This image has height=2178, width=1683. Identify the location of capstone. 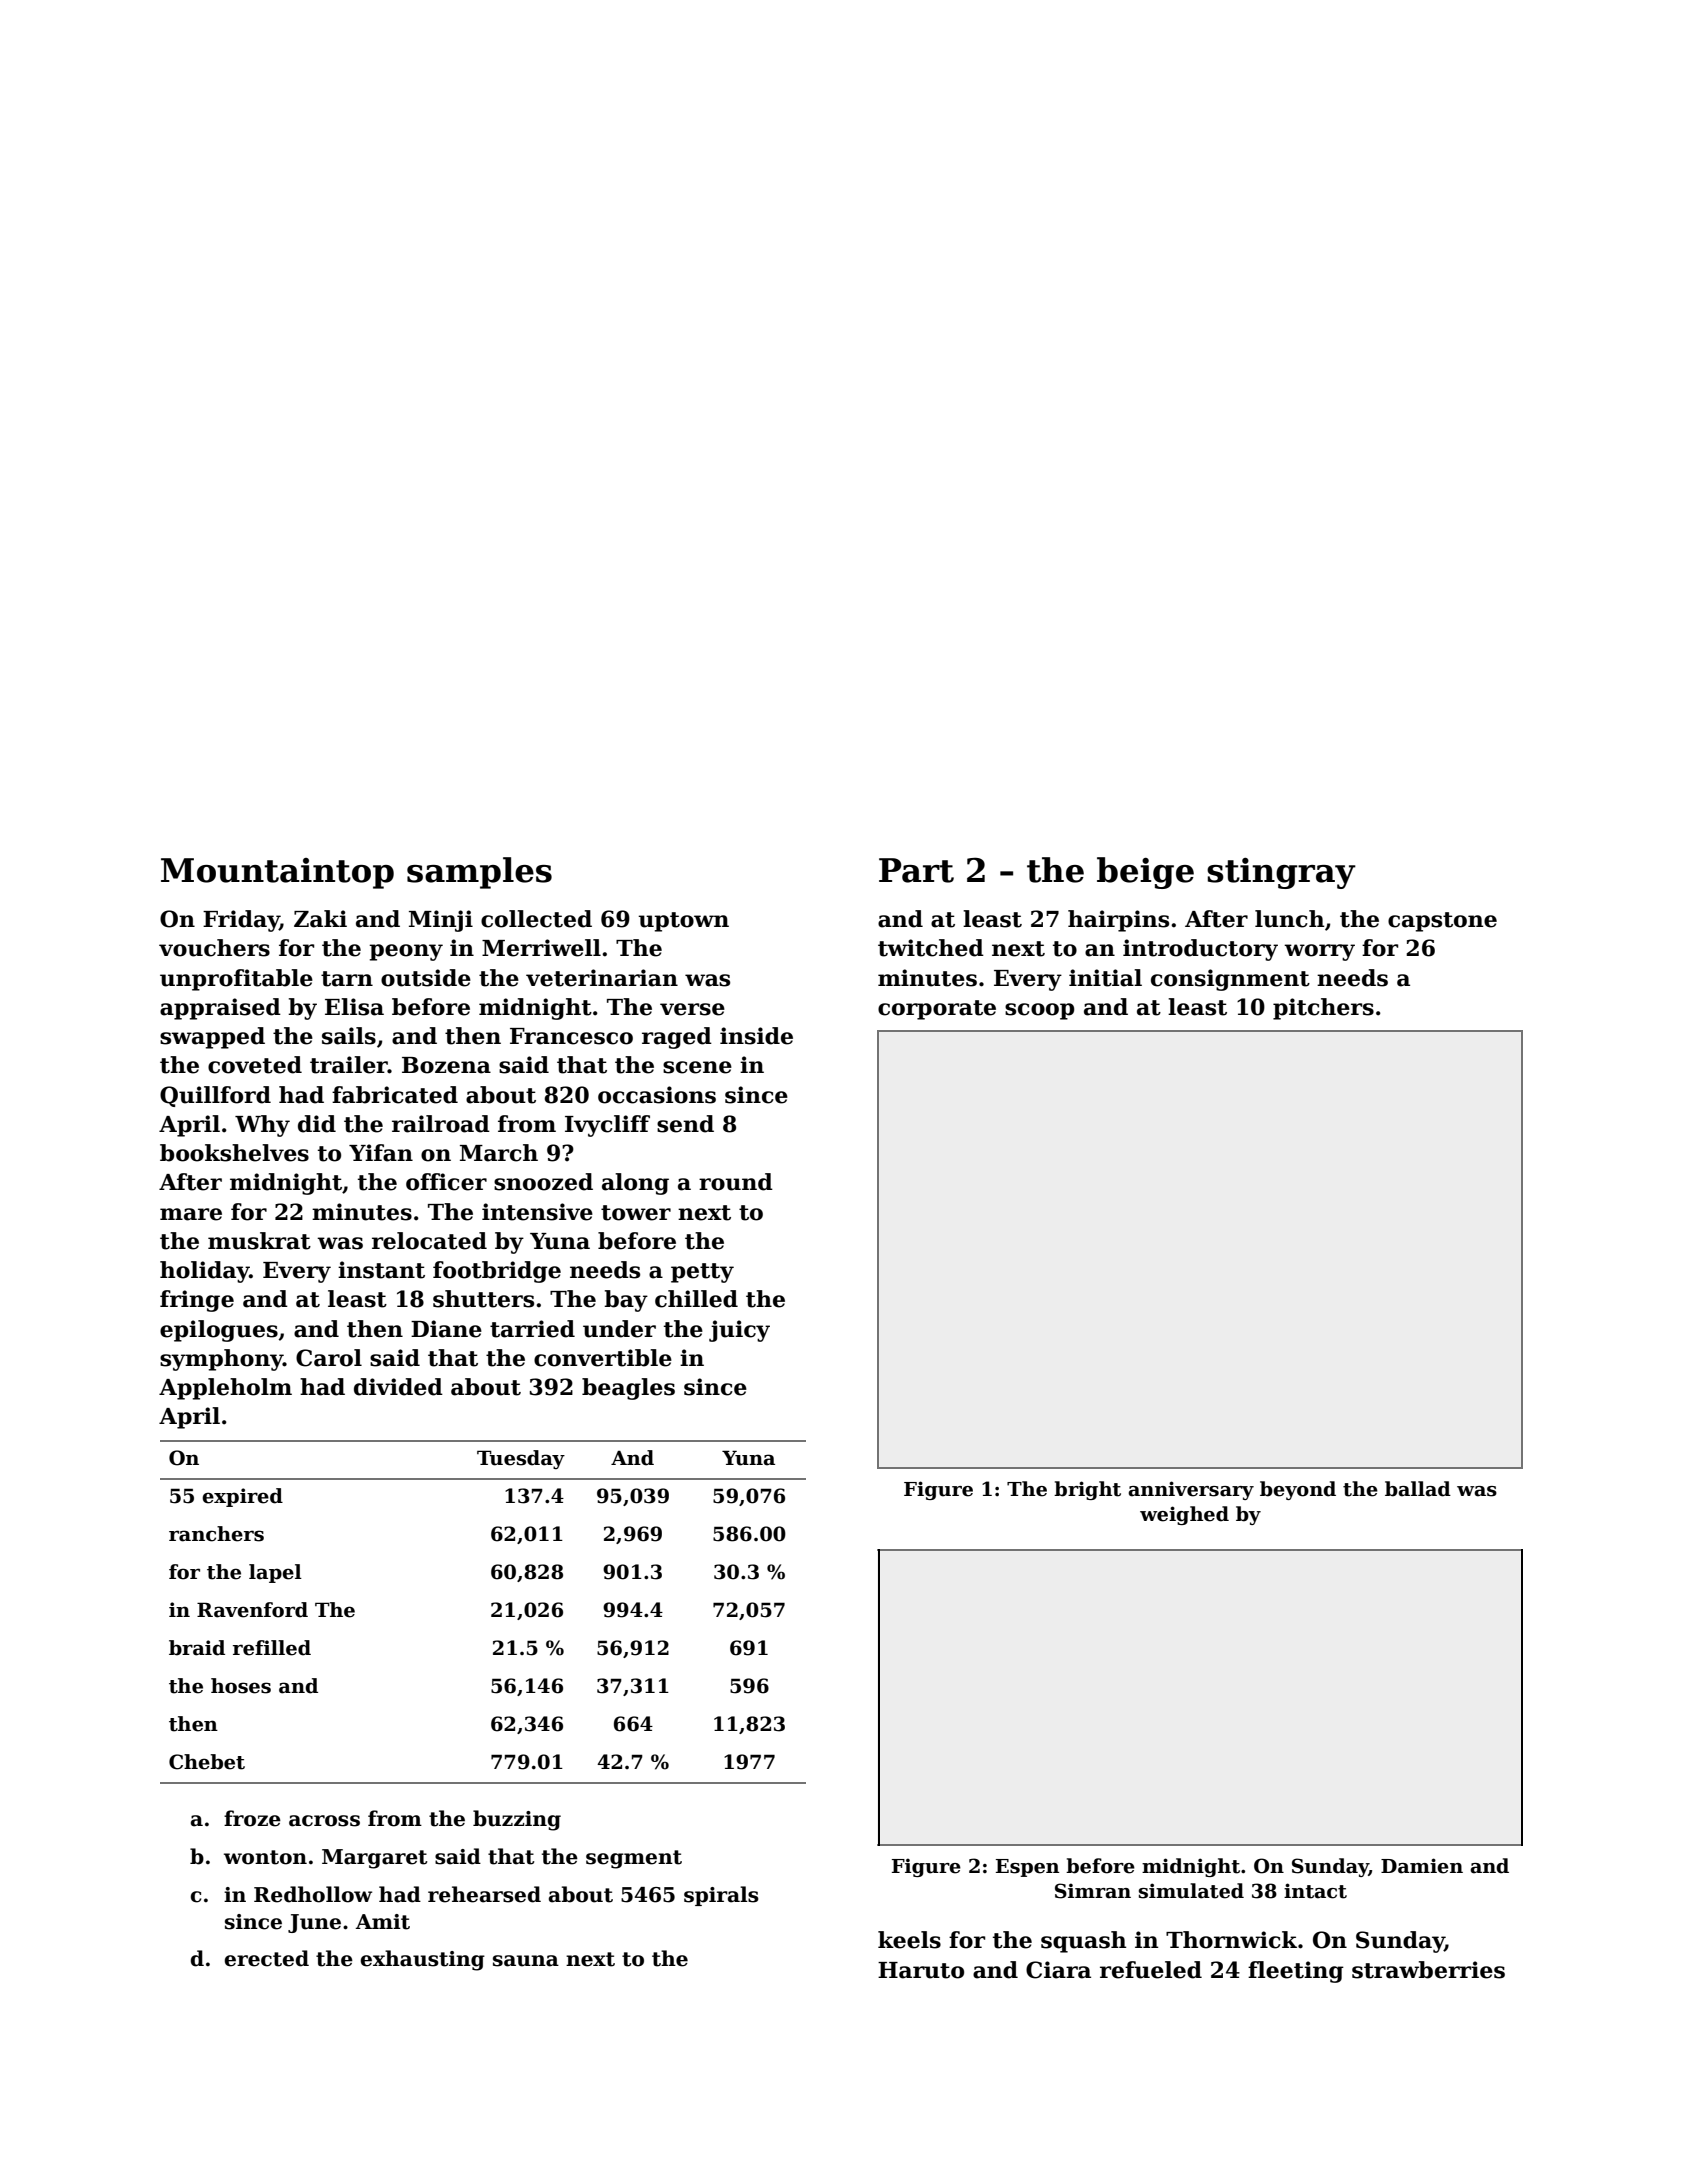
(1442, 922).
